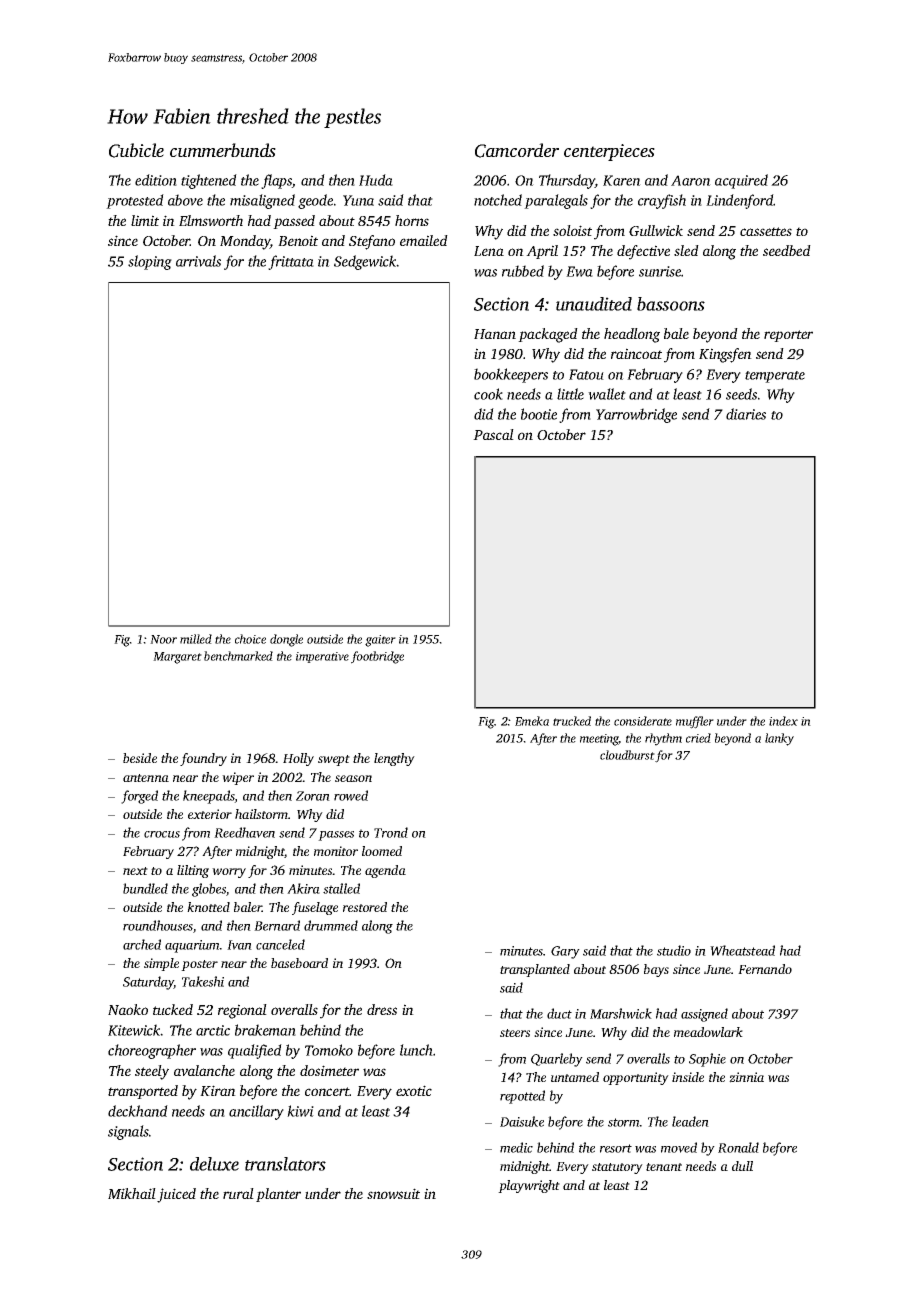 The width and height of the screenshot is (924, 1308). What do you see at coordinates (517, 150) in the screenshot?
I see `Camcorder` at bounding box center [517, 150].
